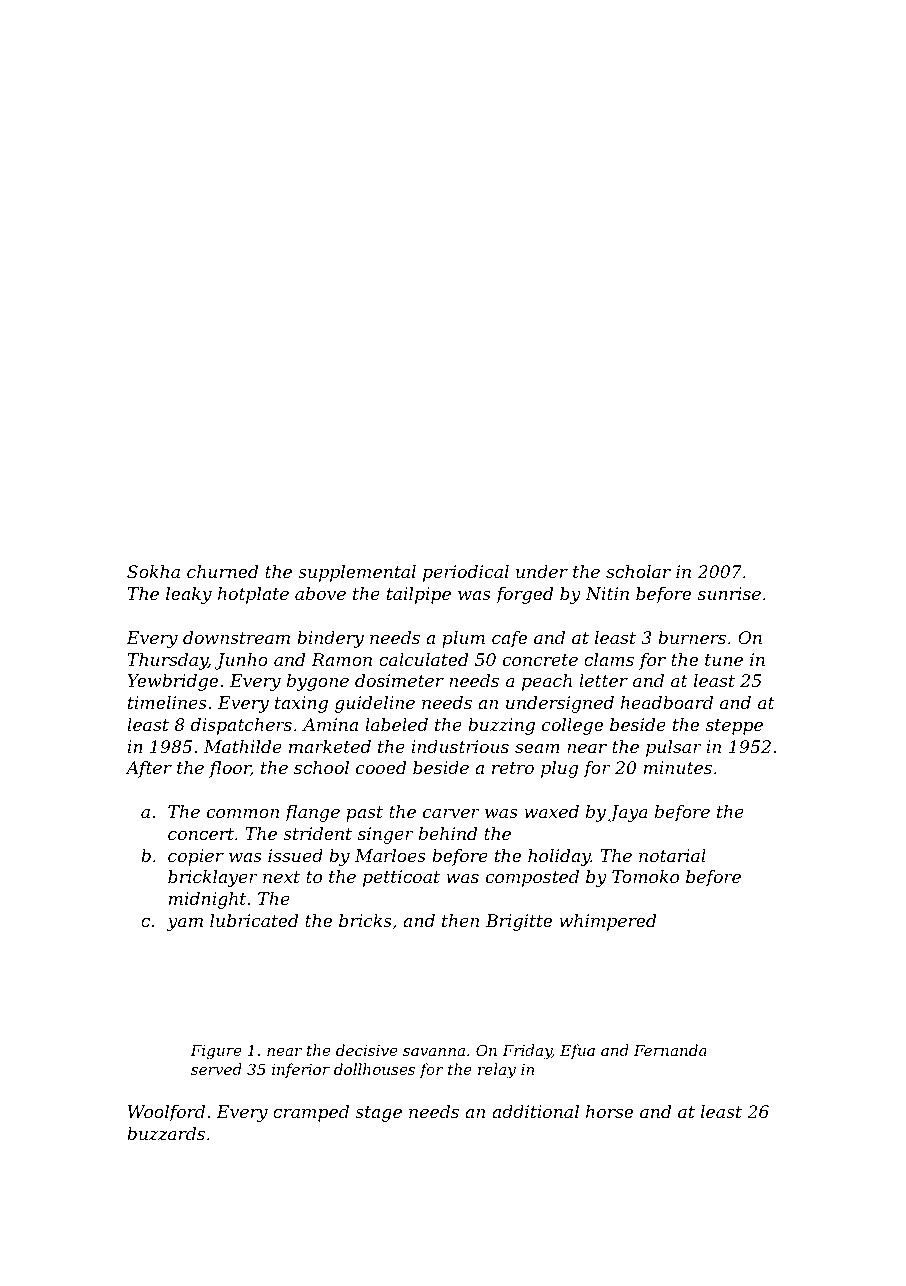 The image size is (906, 1286). I want to click on Tomoko, so click(645, 876).
